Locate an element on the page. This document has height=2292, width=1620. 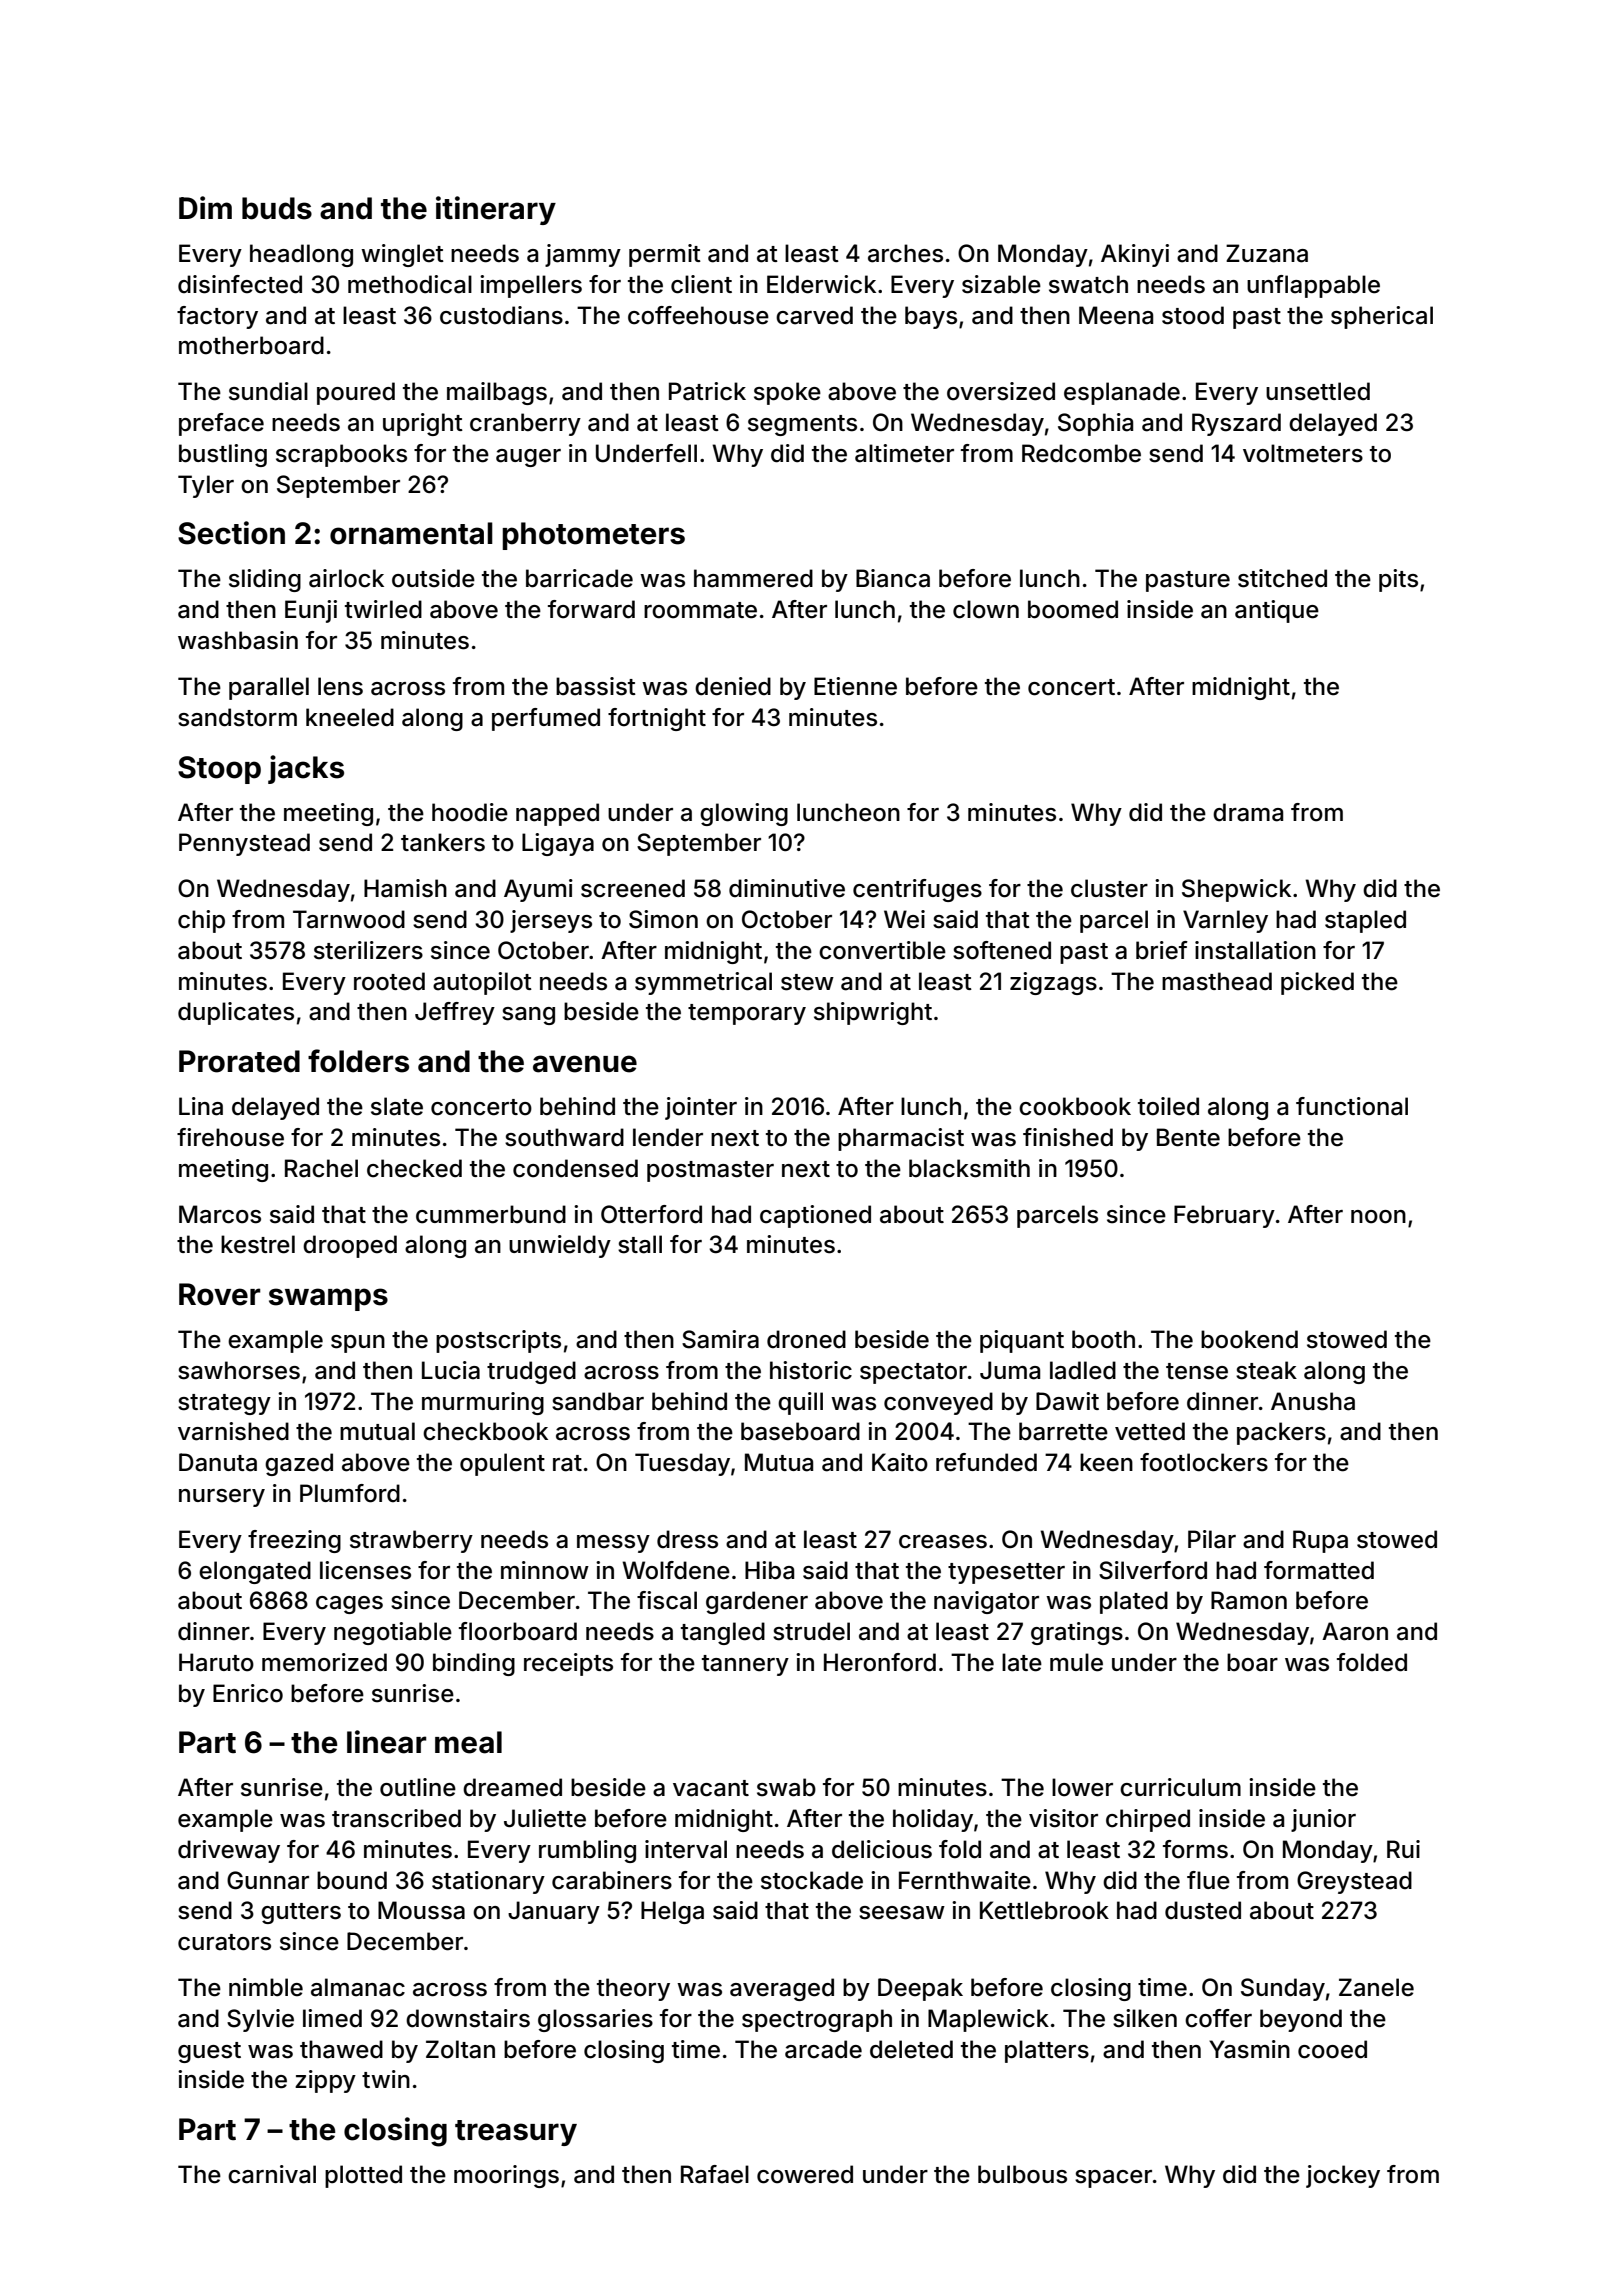
jerseys is located at coordinates (551, 921).
